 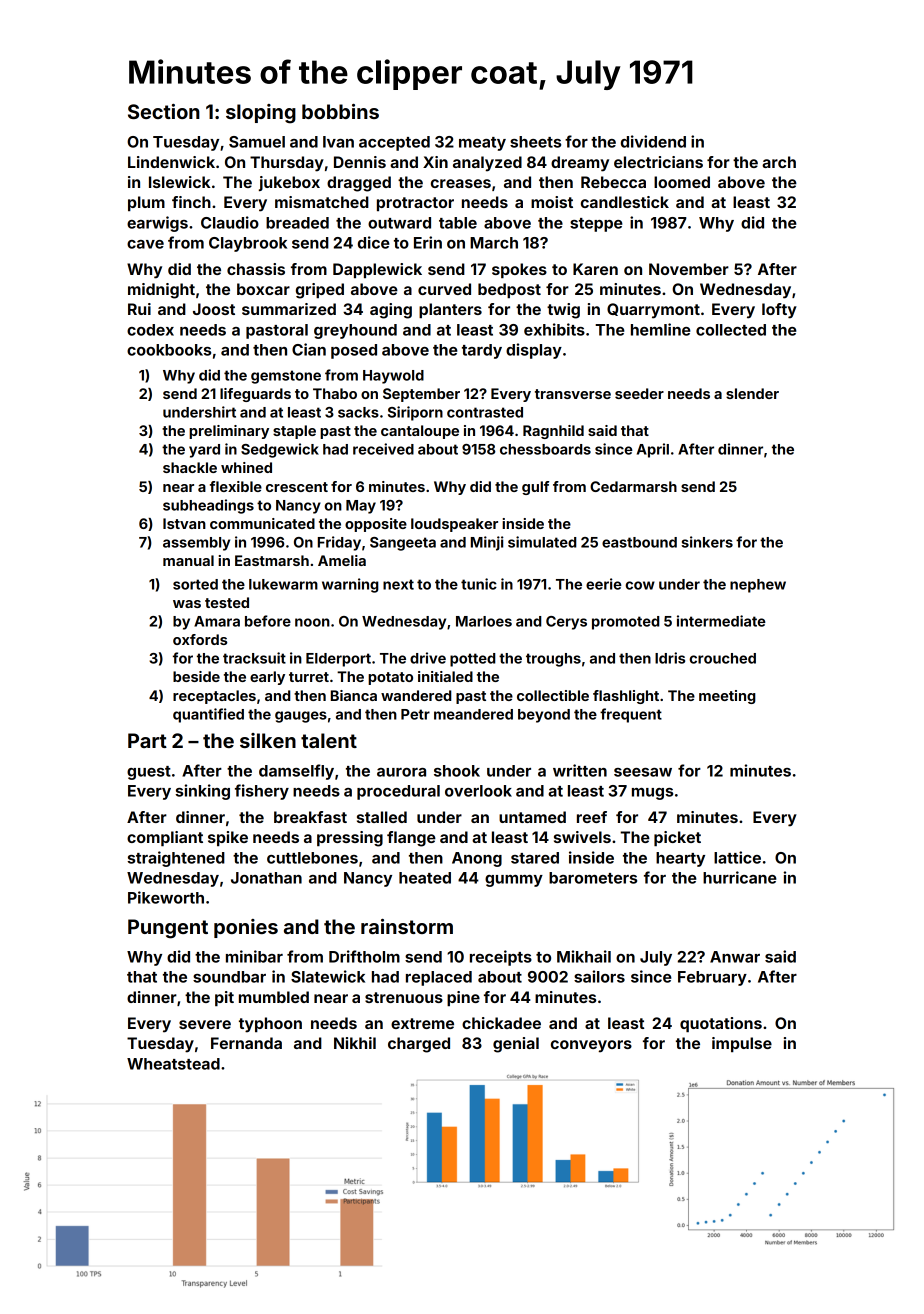 What do you see at coordinates (535, 488) in the page?
I see `gulf` at bounding box center [535, 488].
